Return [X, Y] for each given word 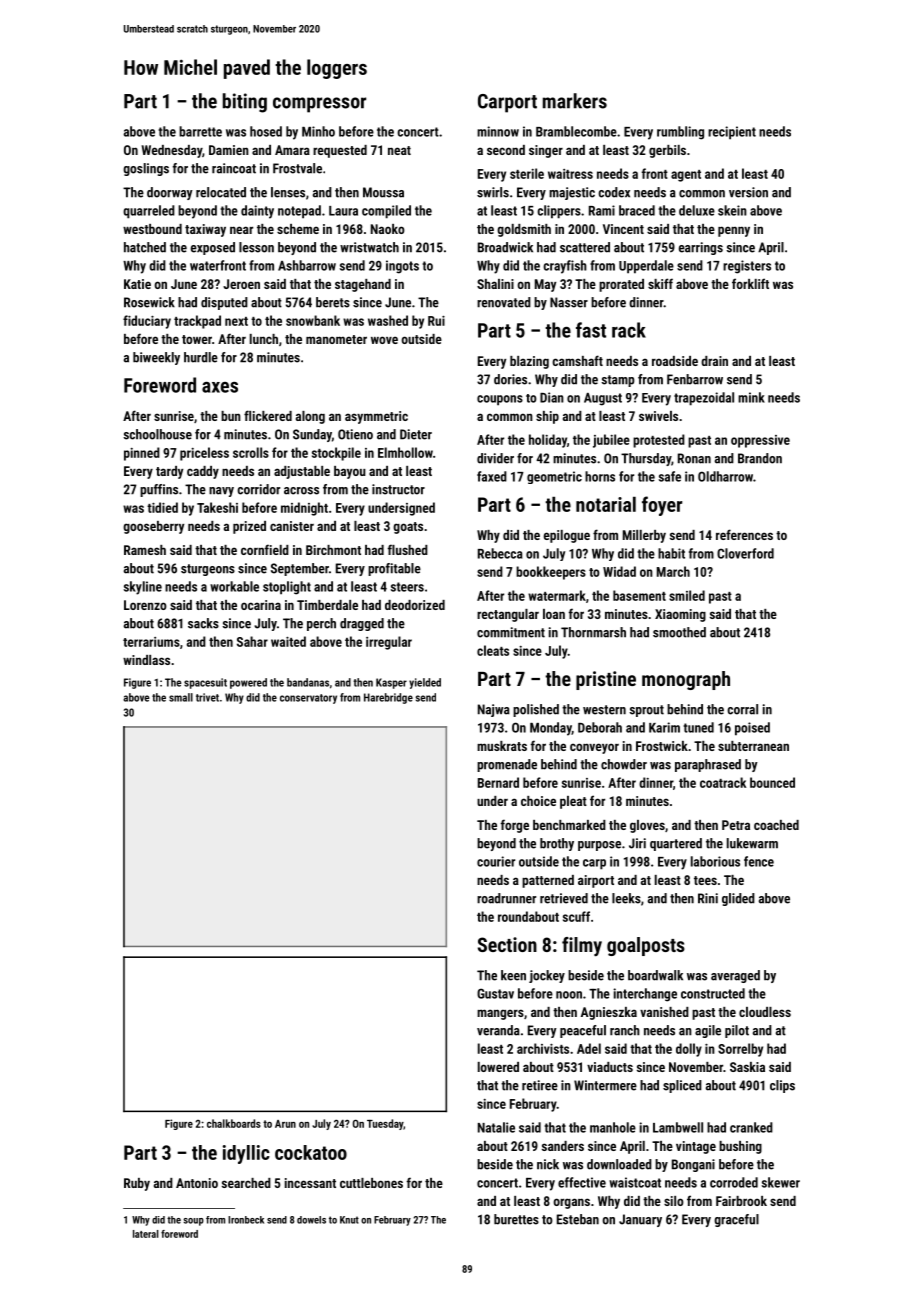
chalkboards [234, 1123]
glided [738, 899]
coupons [500, 400]
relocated [221, 192]
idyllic [246, 1154]
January [640, 1220]
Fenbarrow [695, 379]
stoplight [287, 588]
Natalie [496, 1127]
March [673, 571]
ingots [402, 267]
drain [714, 361]
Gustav [495, 993]
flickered [268, 415]
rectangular [508, 615]
